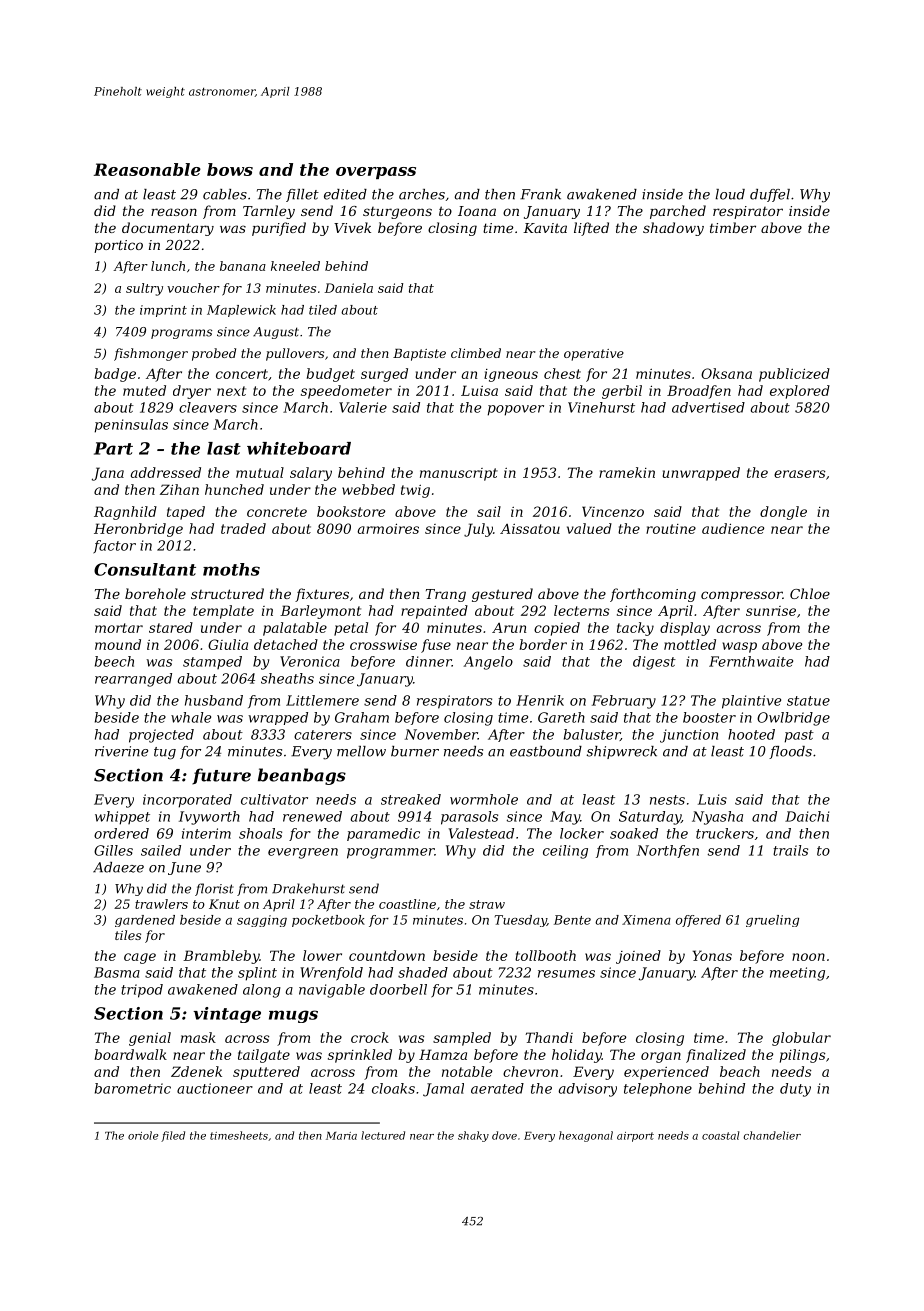  What do you see at coordinates (230, 169) in the image?
I see `bows` at bounding box center [230, 169].
